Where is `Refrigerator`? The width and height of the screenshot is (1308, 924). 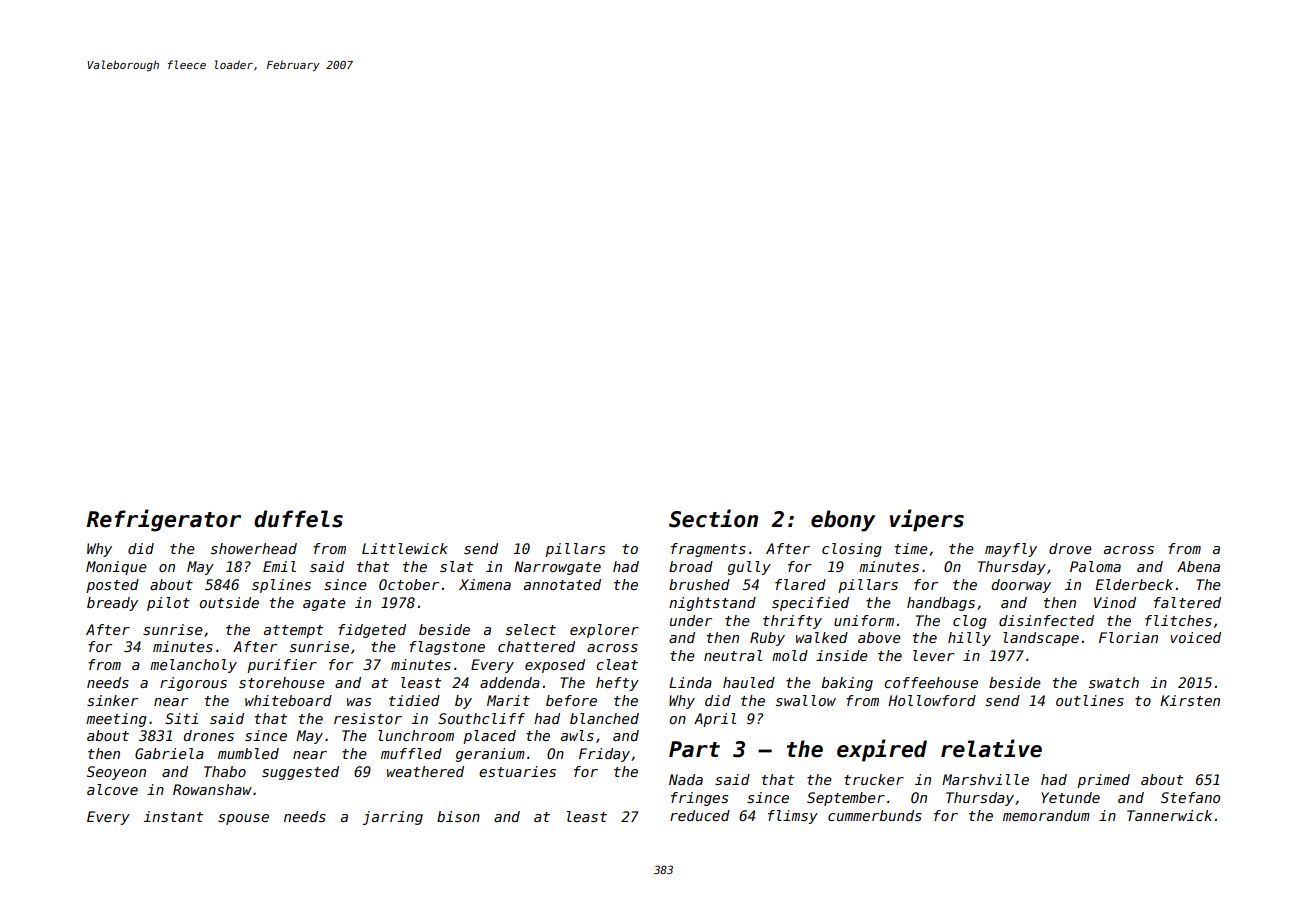
Refrigerator is located at coordinates (164, 520).
